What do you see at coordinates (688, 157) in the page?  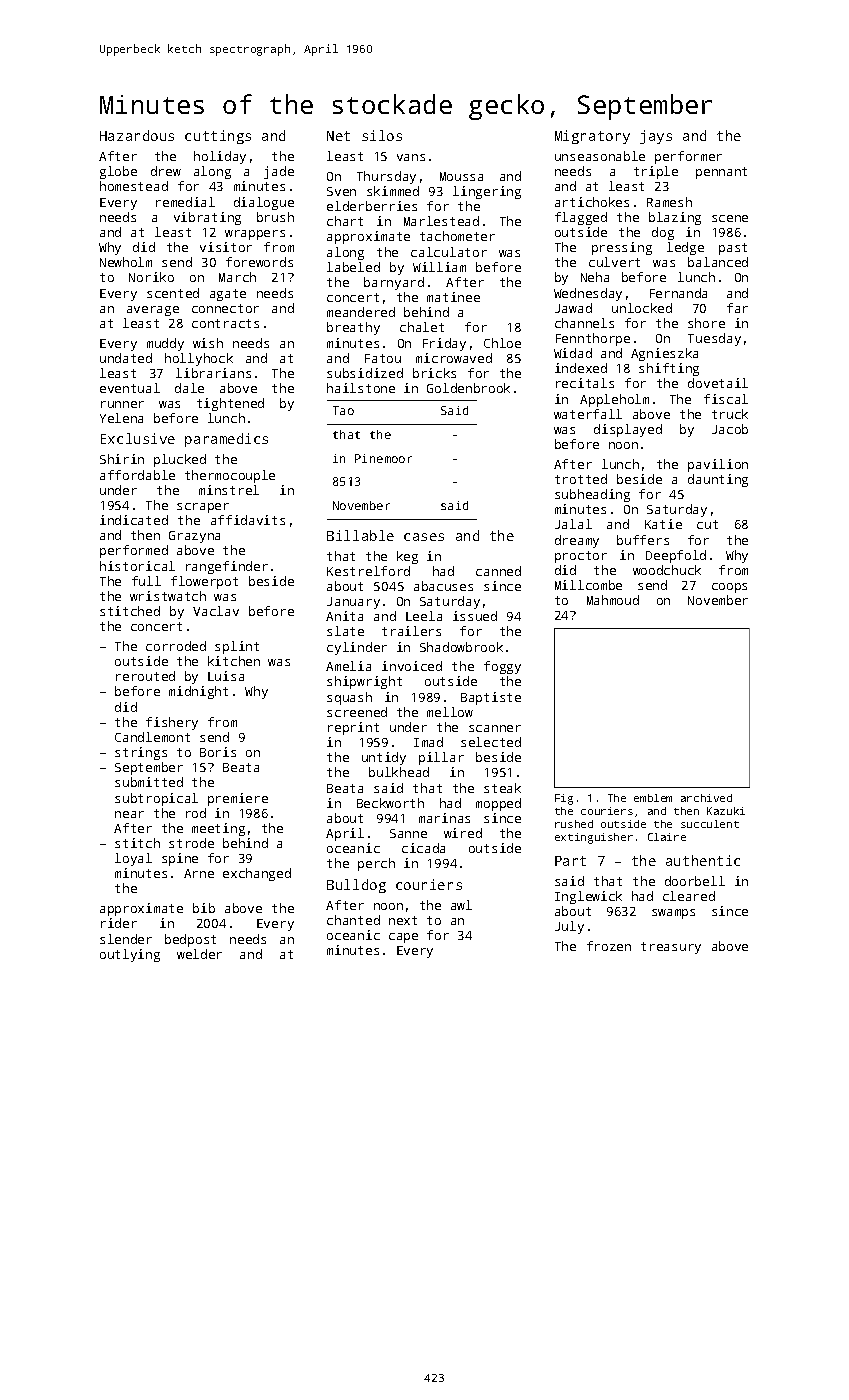 I see `performer` at bounding box center [688, 157].
